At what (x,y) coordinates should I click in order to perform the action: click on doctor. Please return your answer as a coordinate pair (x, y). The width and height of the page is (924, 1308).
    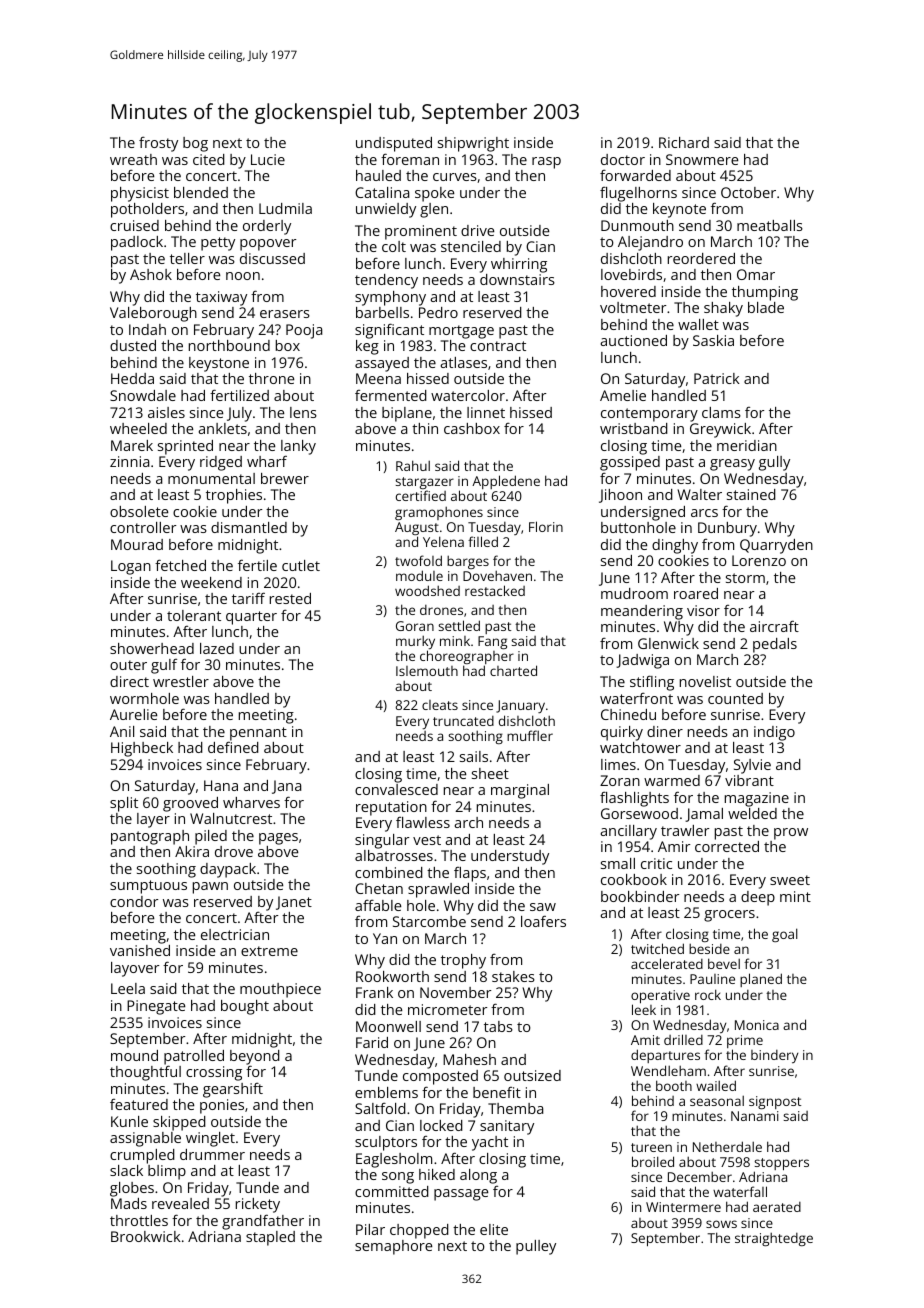
    Looking at the image, I should click on (623, 159).
